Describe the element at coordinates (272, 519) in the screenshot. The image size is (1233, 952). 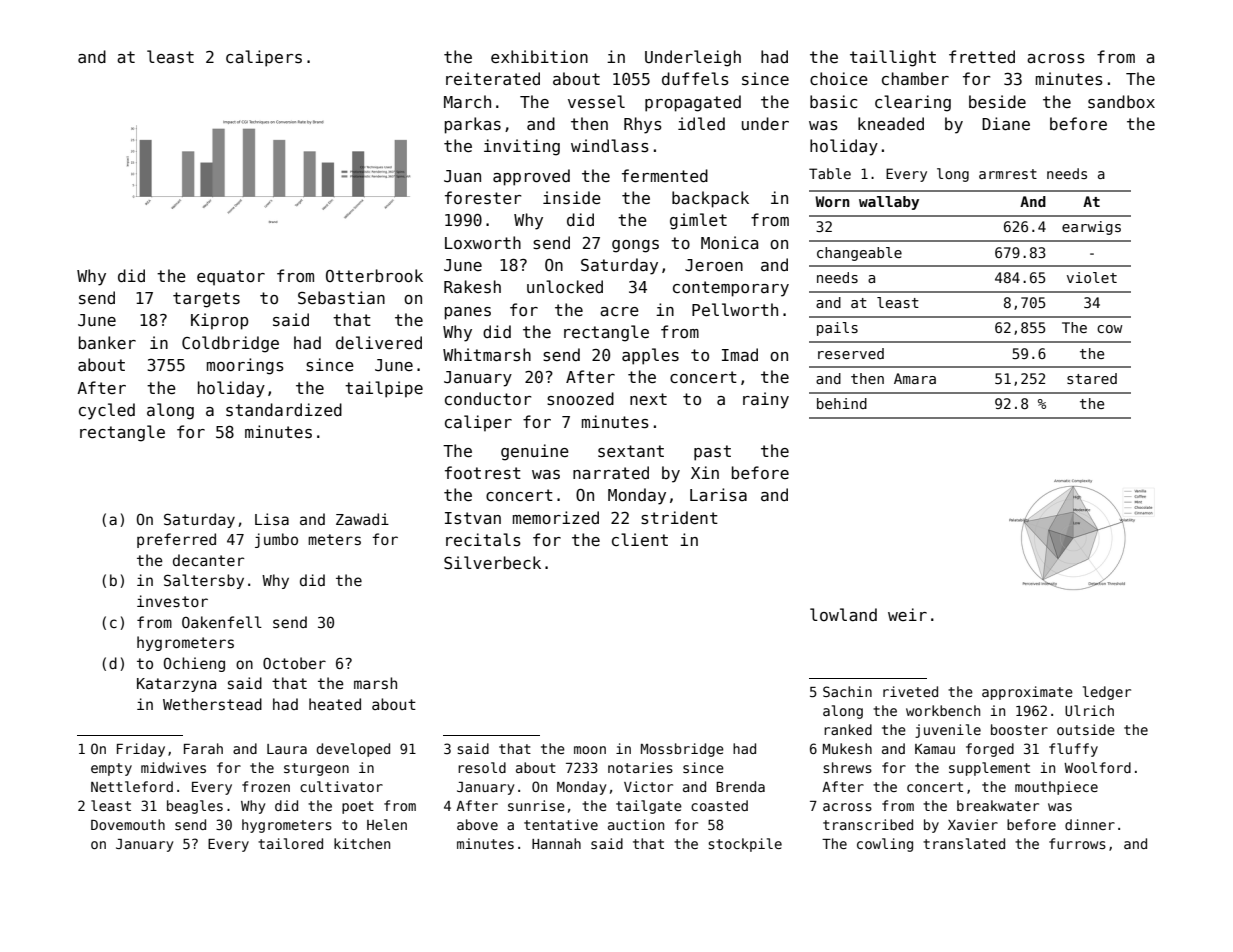
I see `Lisa` at that location.
